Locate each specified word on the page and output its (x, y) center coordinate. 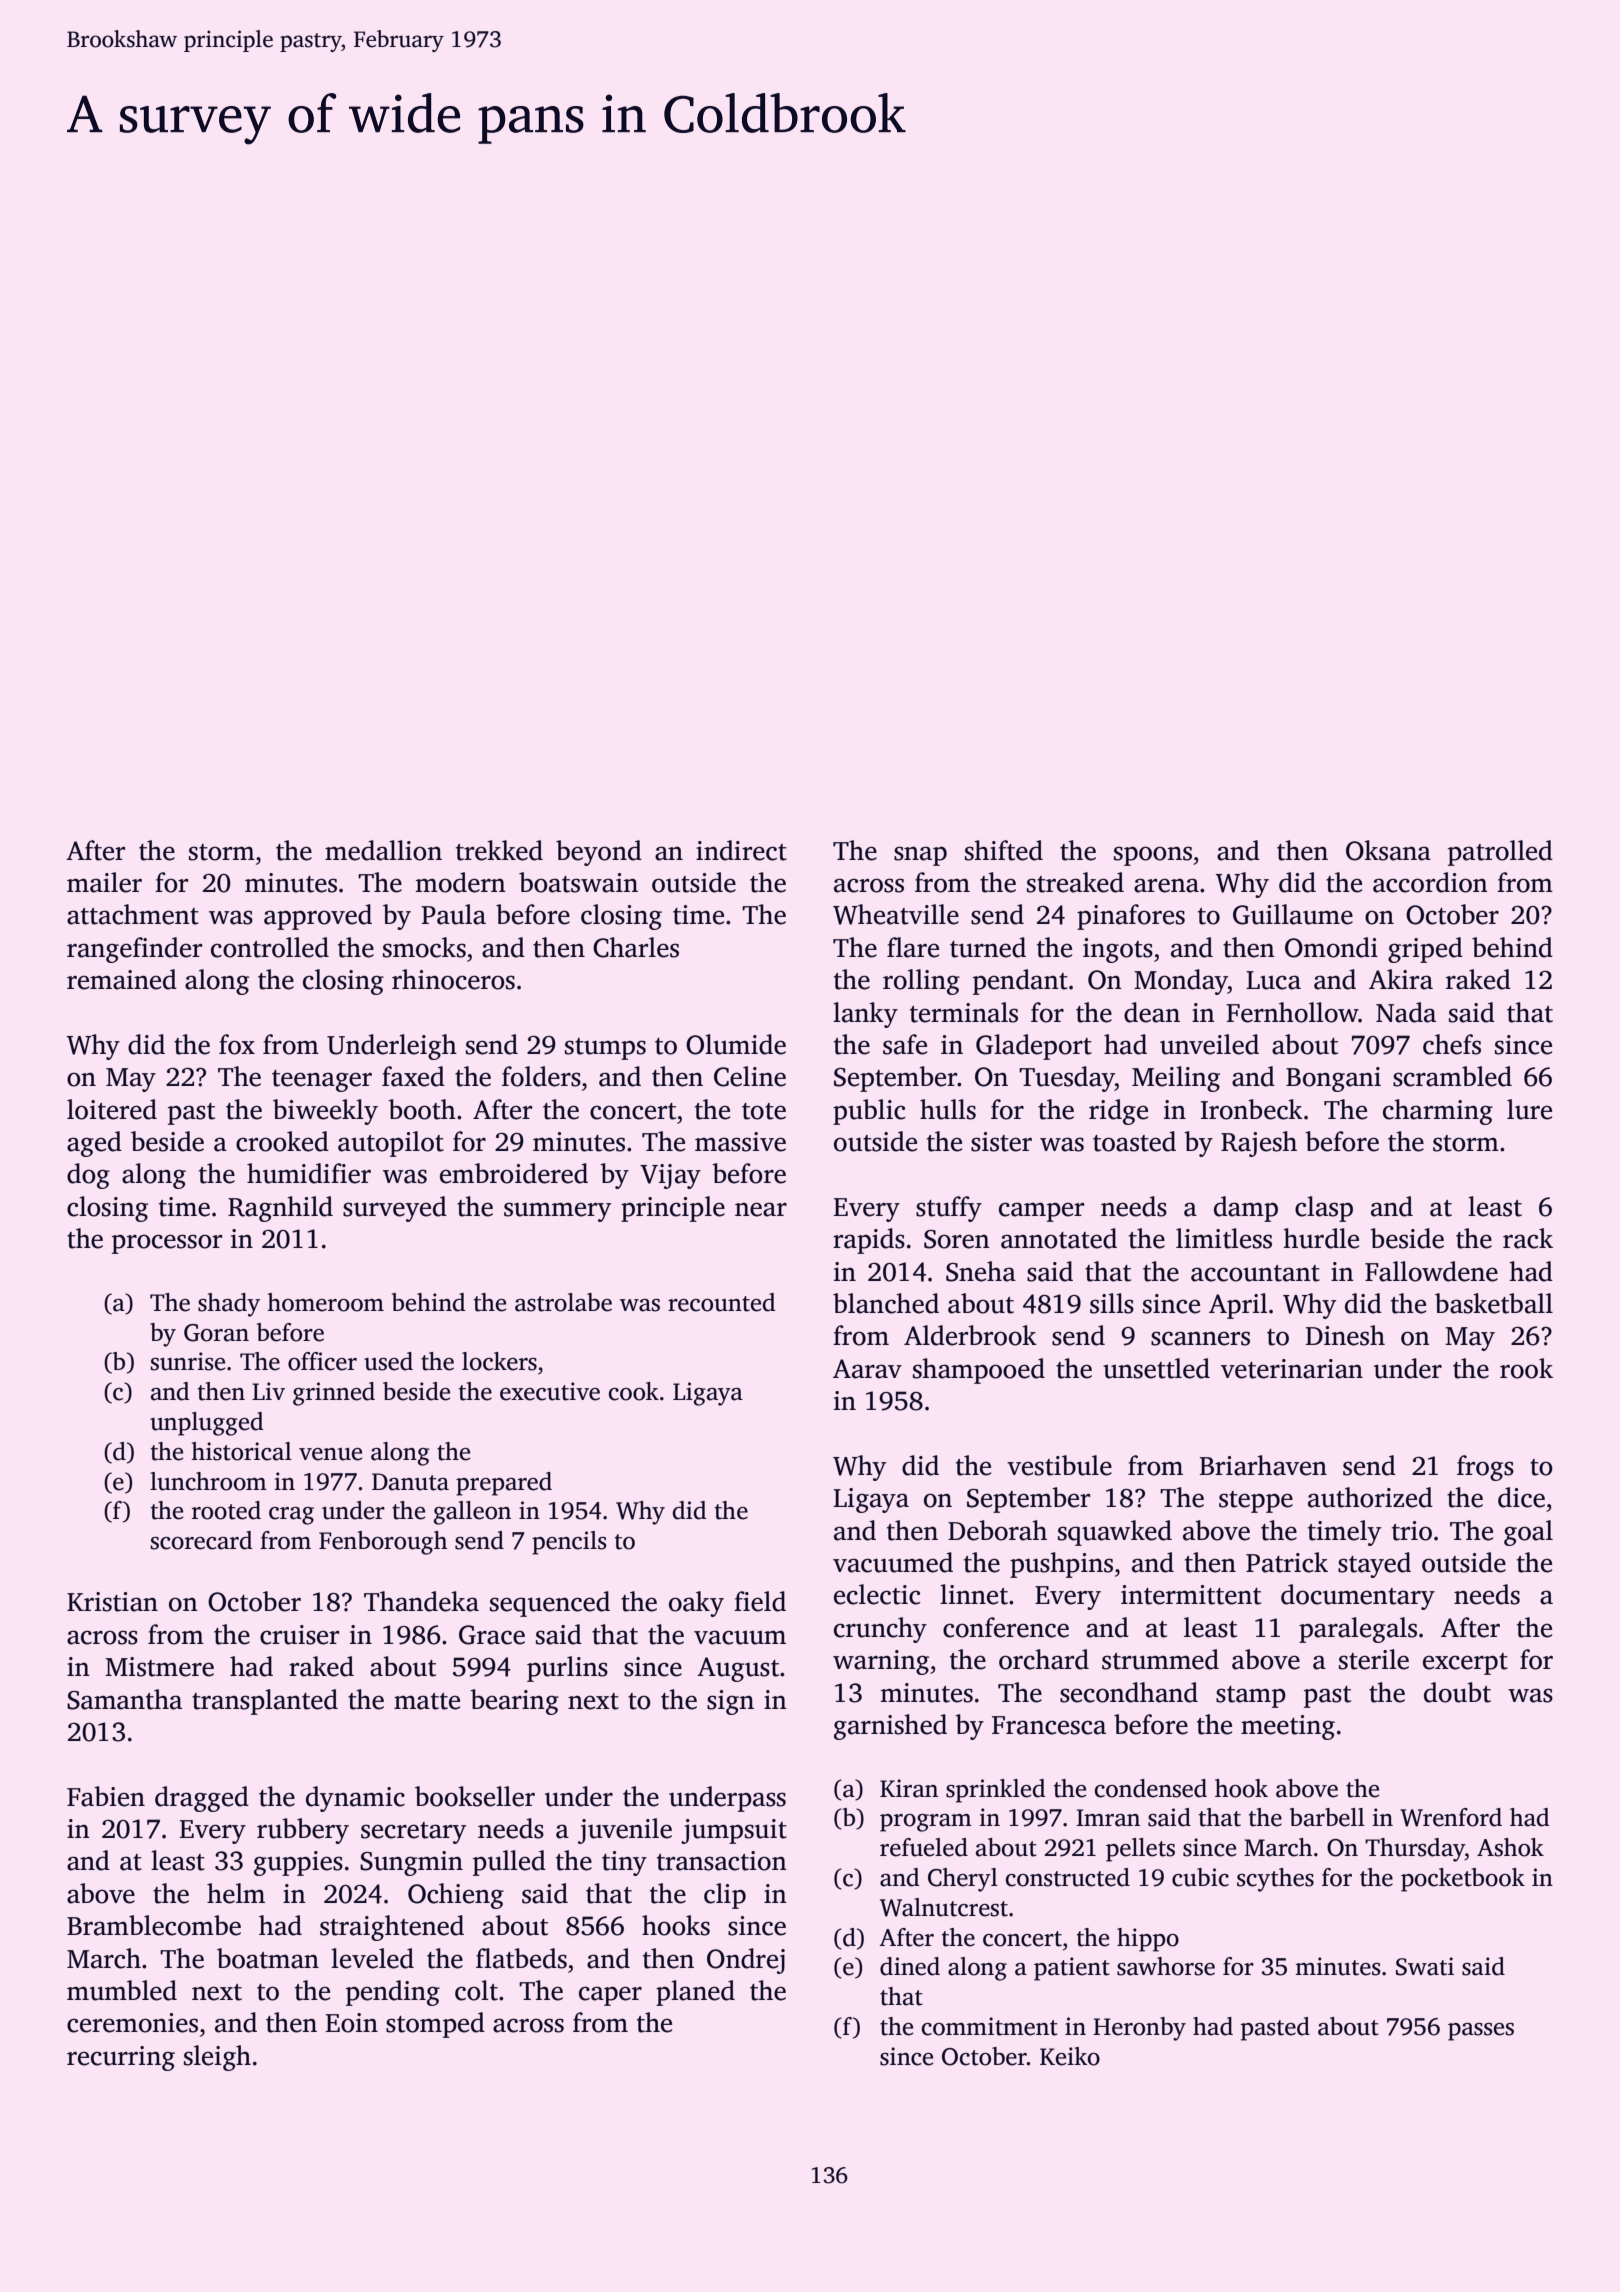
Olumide (736, 1044)
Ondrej (746, 1961)
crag (291, 1516)
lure (1529, 1109)
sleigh (217, 2058)
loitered (112, 1109)
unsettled (1156, 1368)
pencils (569, 1543)
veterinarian (1292, 1369)
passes (1481, 2032)
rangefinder (134, 950)
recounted (721, 1302)
